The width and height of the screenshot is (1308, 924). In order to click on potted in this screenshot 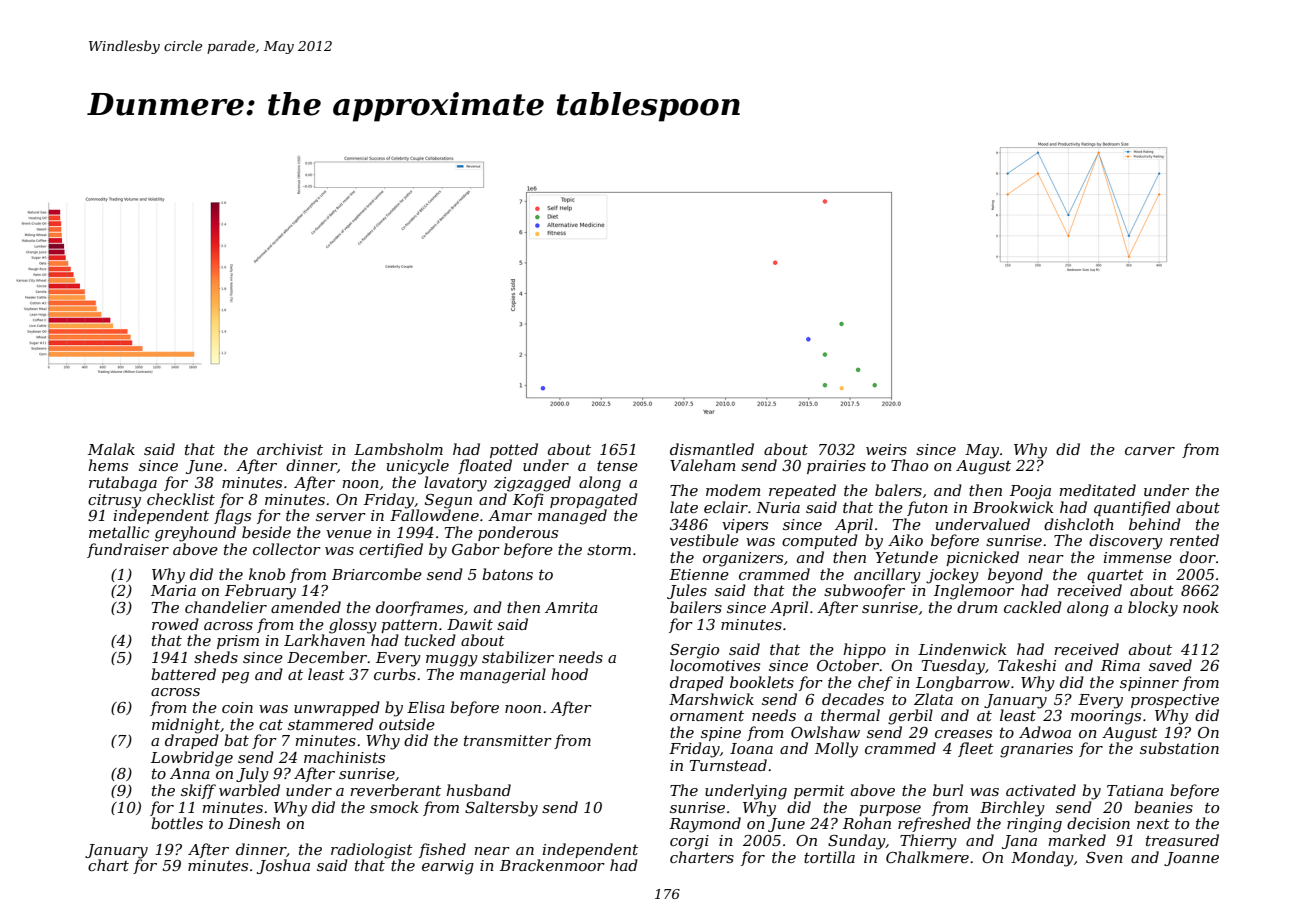, I will do `click(514, 450)`.
